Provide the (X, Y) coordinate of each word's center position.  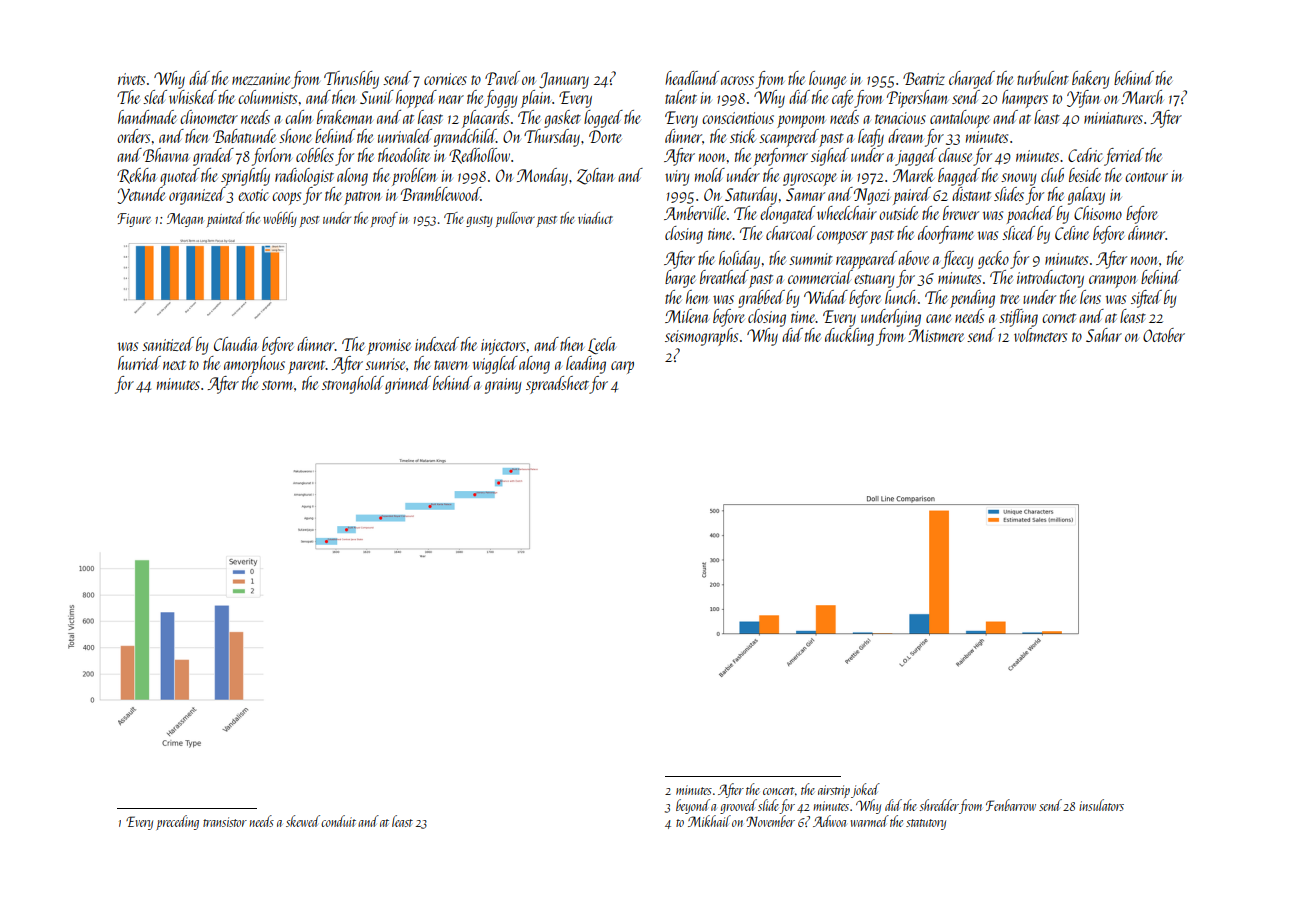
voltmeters (1040, 335)
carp (622, 367)
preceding (177, 822)
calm (298, 117)
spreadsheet (557, 385)
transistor (225, 822)
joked (865, 790)
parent (307, 367)
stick (743, 136)
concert (779, 791)
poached (1031, 215)
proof (384, 219)
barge (680, 279)
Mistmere (936, 335)
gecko (993, 260)
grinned (408, 385)
